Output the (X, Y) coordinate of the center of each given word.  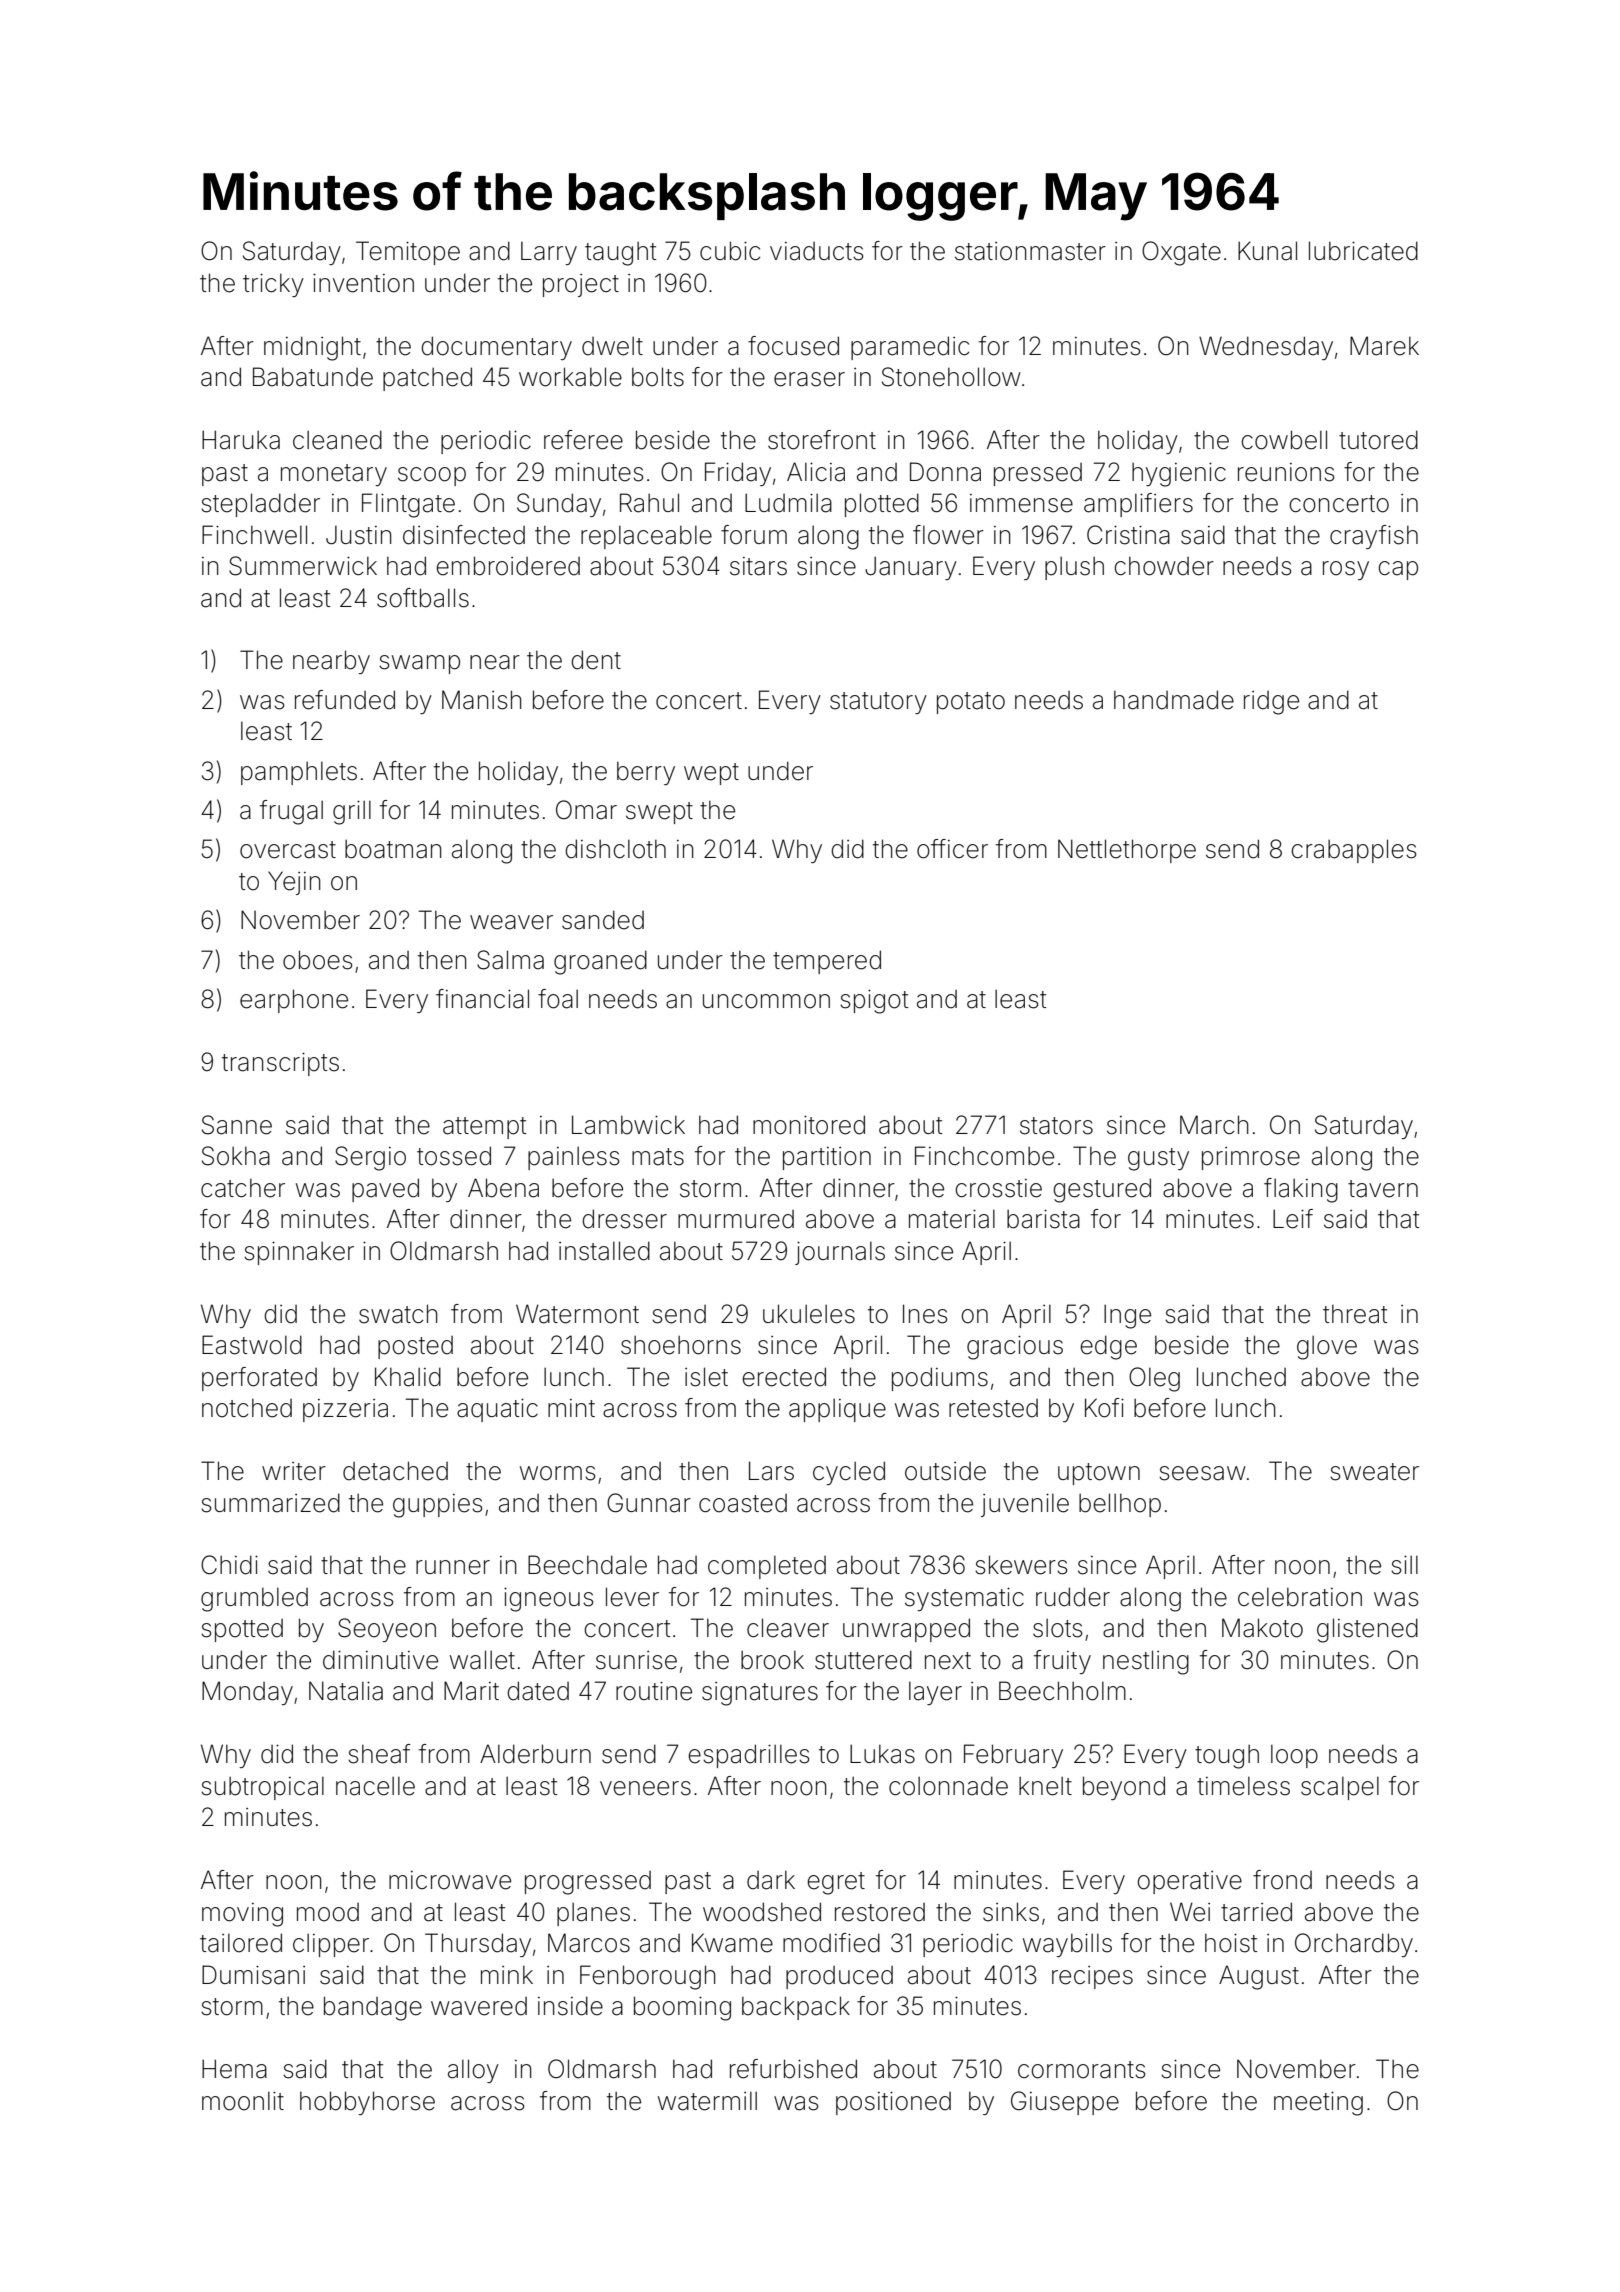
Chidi (229, 1565)
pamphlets (299, 773)
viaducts (817, 251)
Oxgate (1181, 253)
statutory (878, 703)
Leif (1293, 1219)
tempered (827, 962)
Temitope (408, 253)
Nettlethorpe (1127, 851)
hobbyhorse (367, 2103)
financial (482, 999)
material (952, 1219)
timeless (1243, 1786)
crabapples (1354, 851)
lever (632, 1597)
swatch (398, 1314)
